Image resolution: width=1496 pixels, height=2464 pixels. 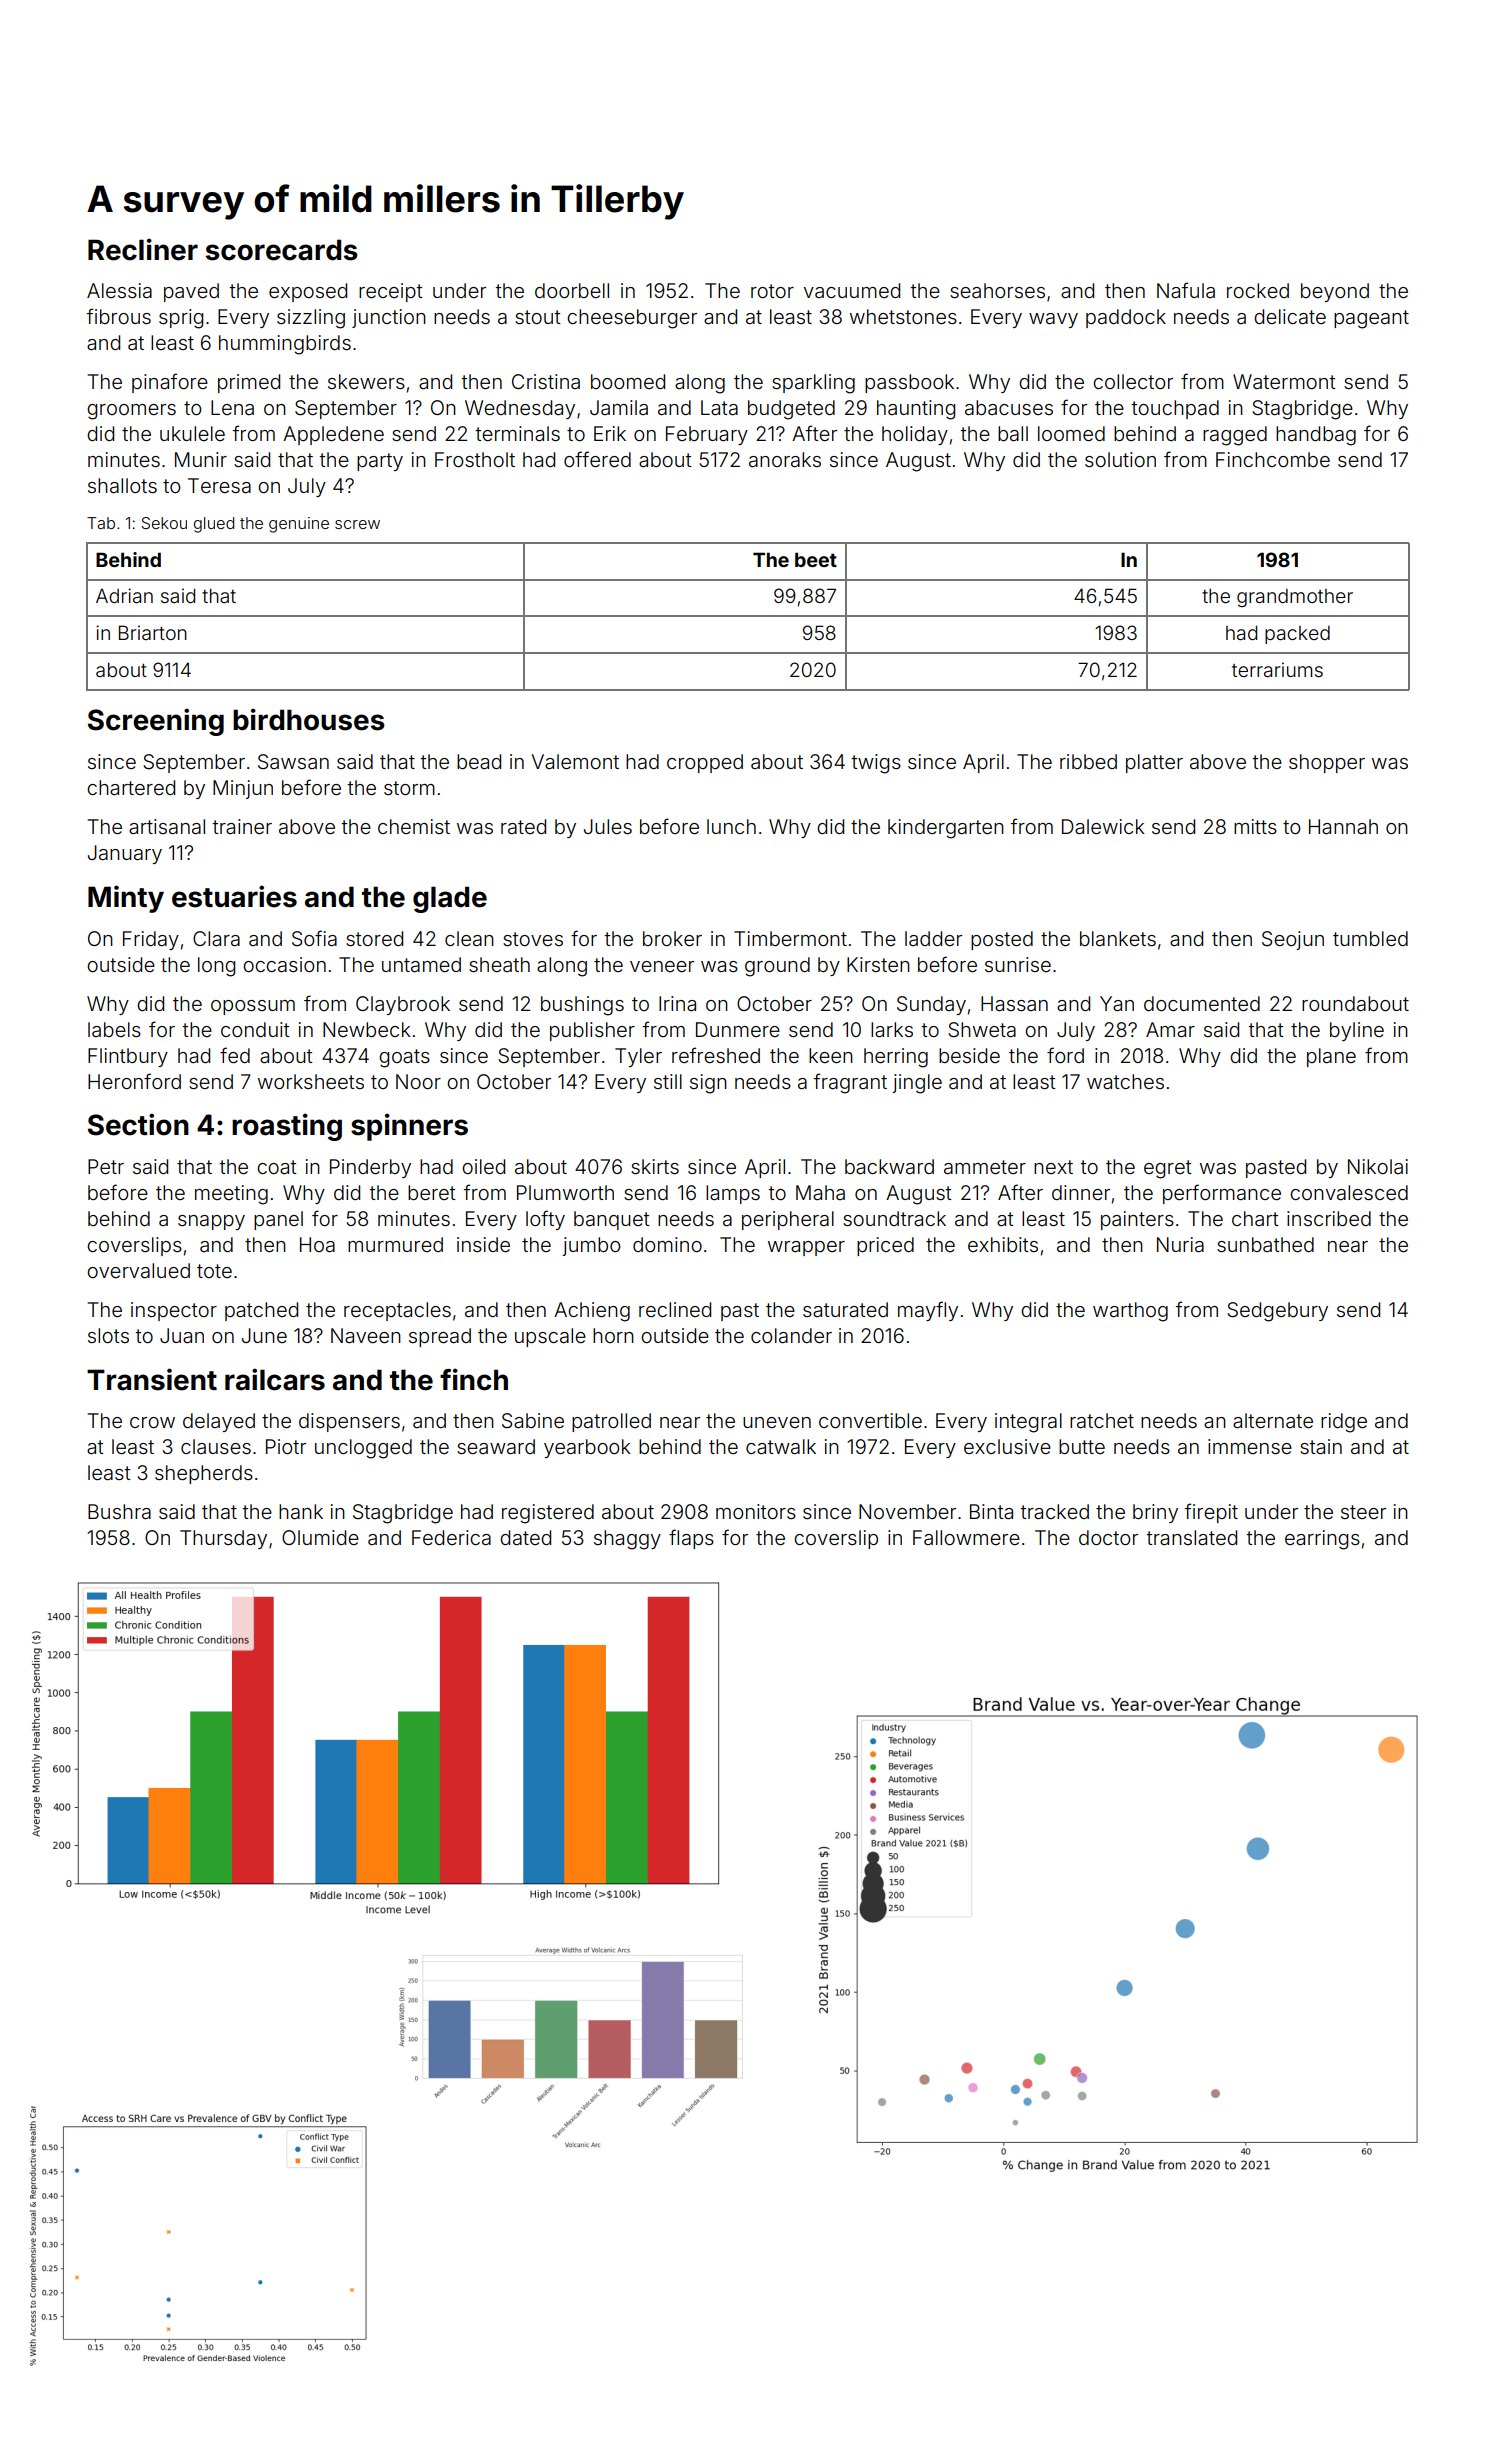 I want to click on seahorses, so click(x=997, y=290).
